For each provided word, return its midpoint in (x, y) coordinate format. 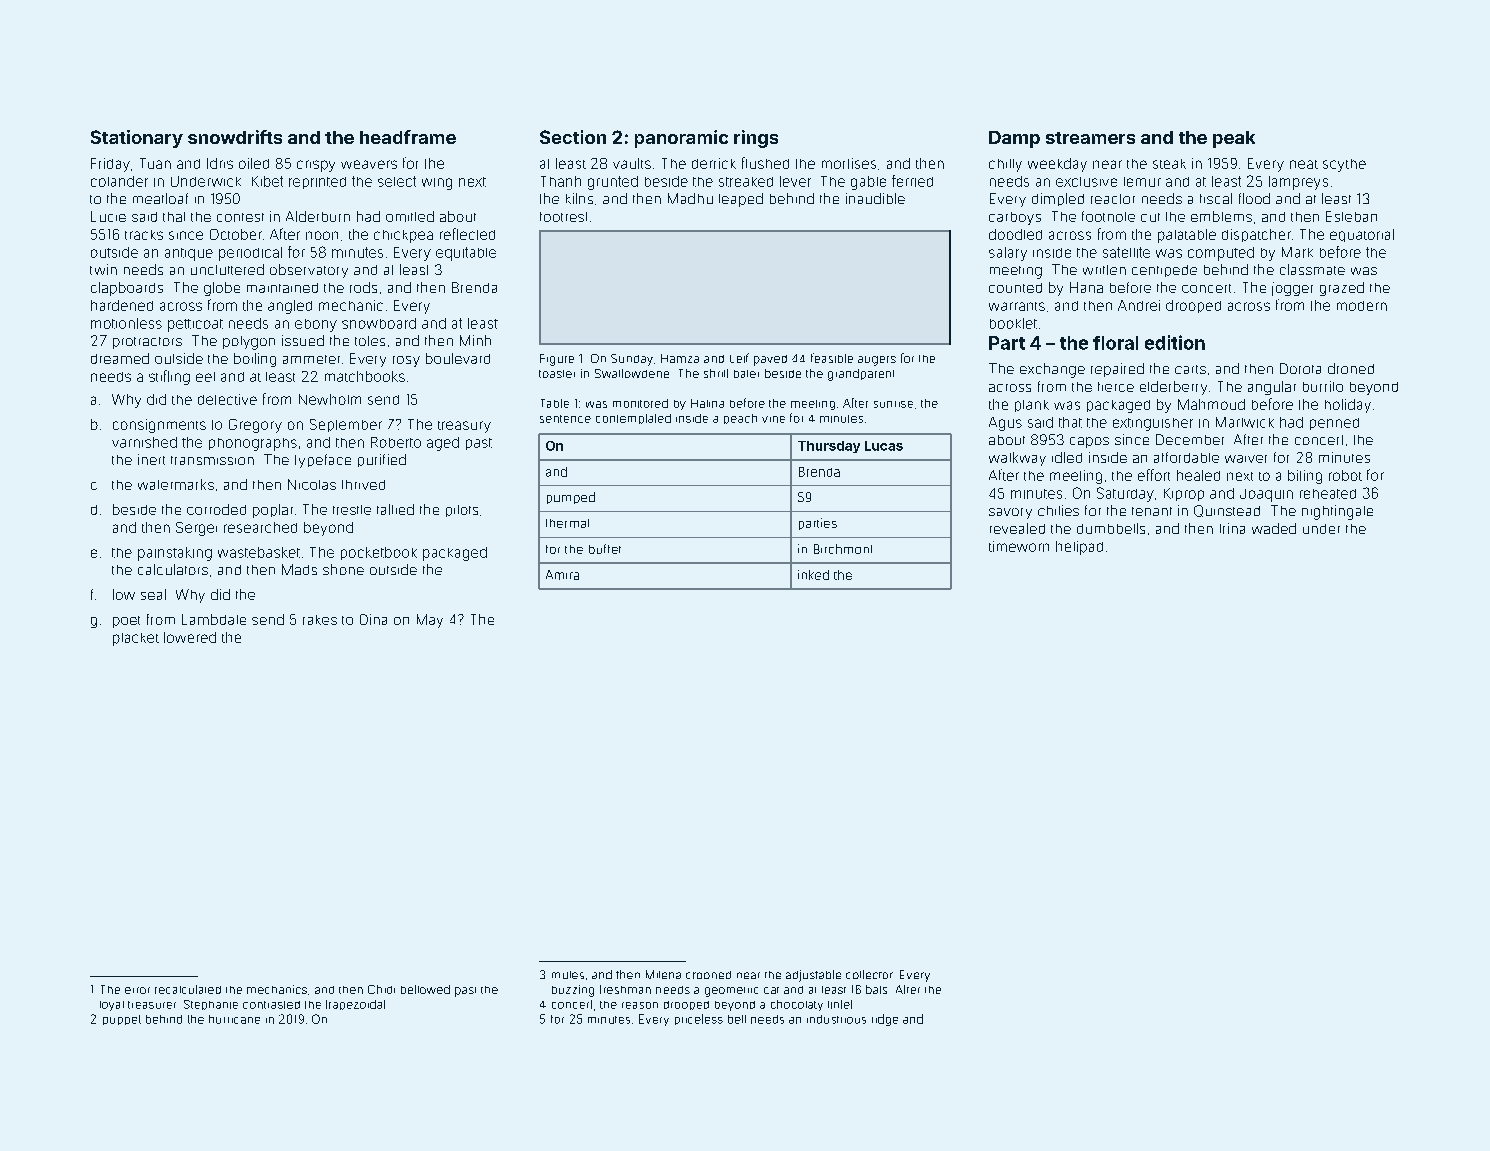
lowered (190, 637)
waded (1274, 528)
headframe (408, 137)
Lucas (884, 446)
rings (756, 139)
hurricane (234, 1019)
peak (1234, 139)
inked (813, 575)
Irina (1232, 528)
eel (205, 377)
